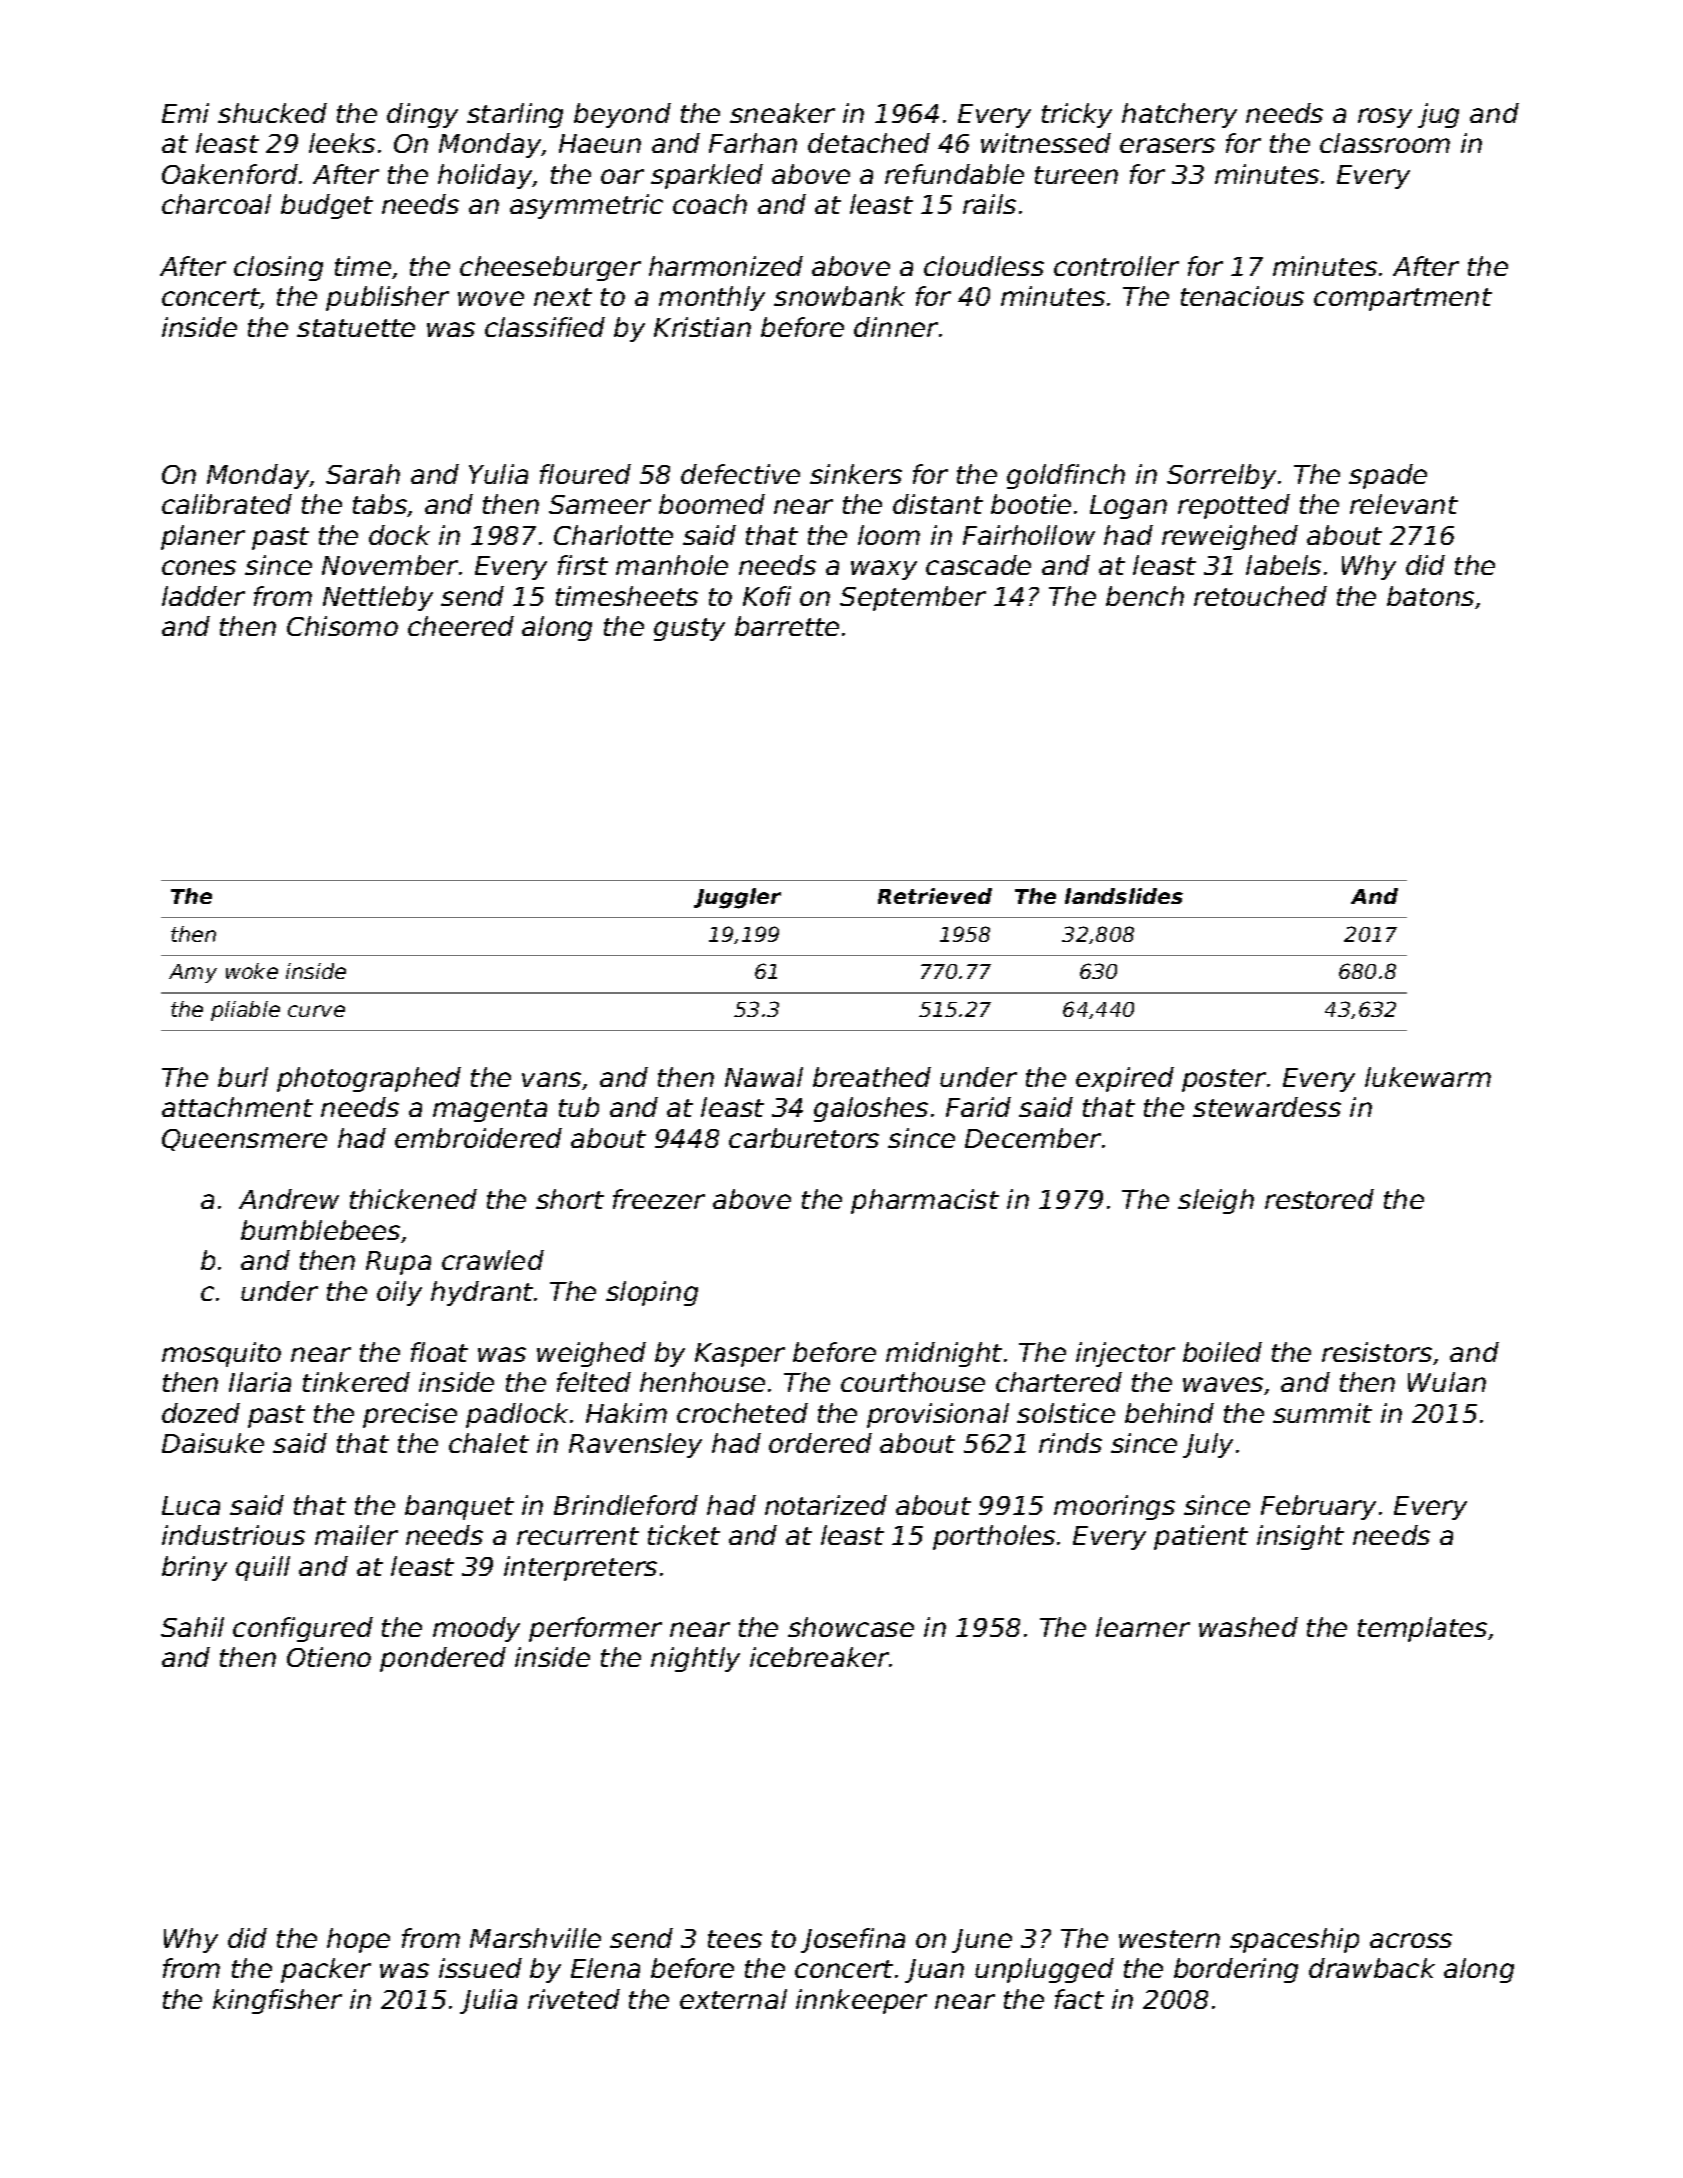 The height and width of the page is (2178, 1683). Describe the element at coordinates (733, 1999) in the page. I see `external` at that location.
